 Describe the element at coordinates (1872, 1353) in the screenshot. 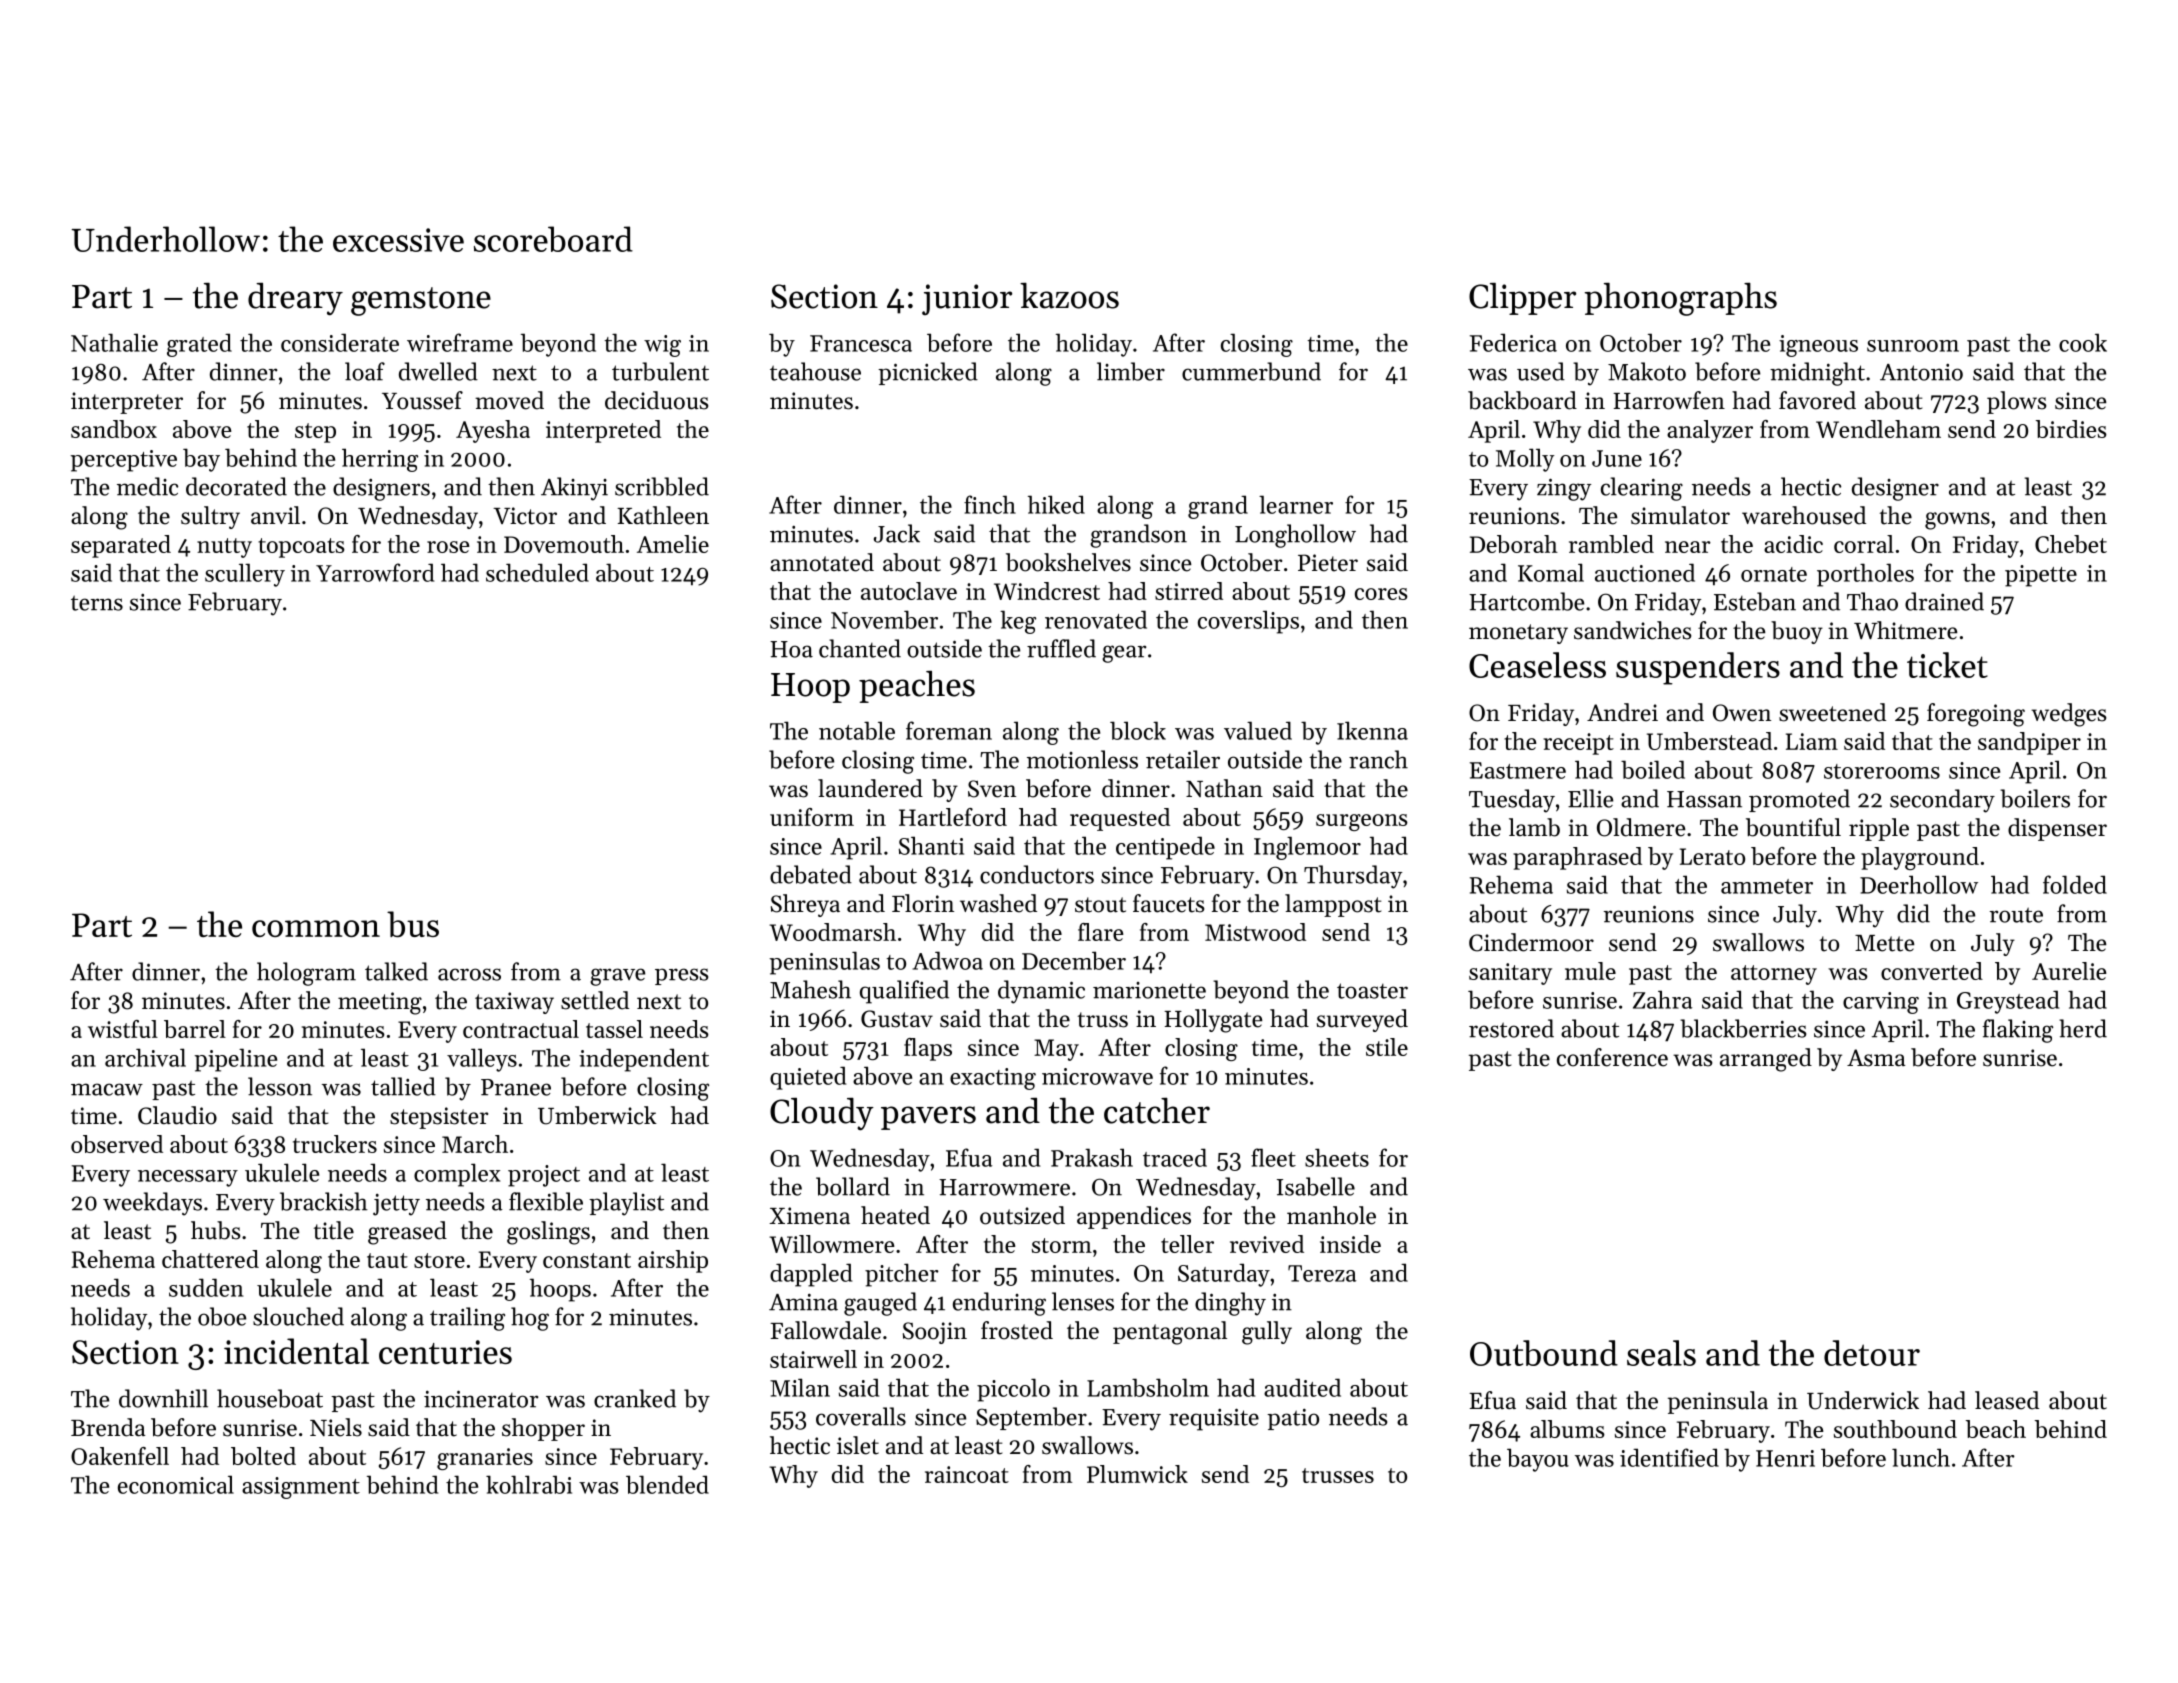

I see `detour` at that location.
